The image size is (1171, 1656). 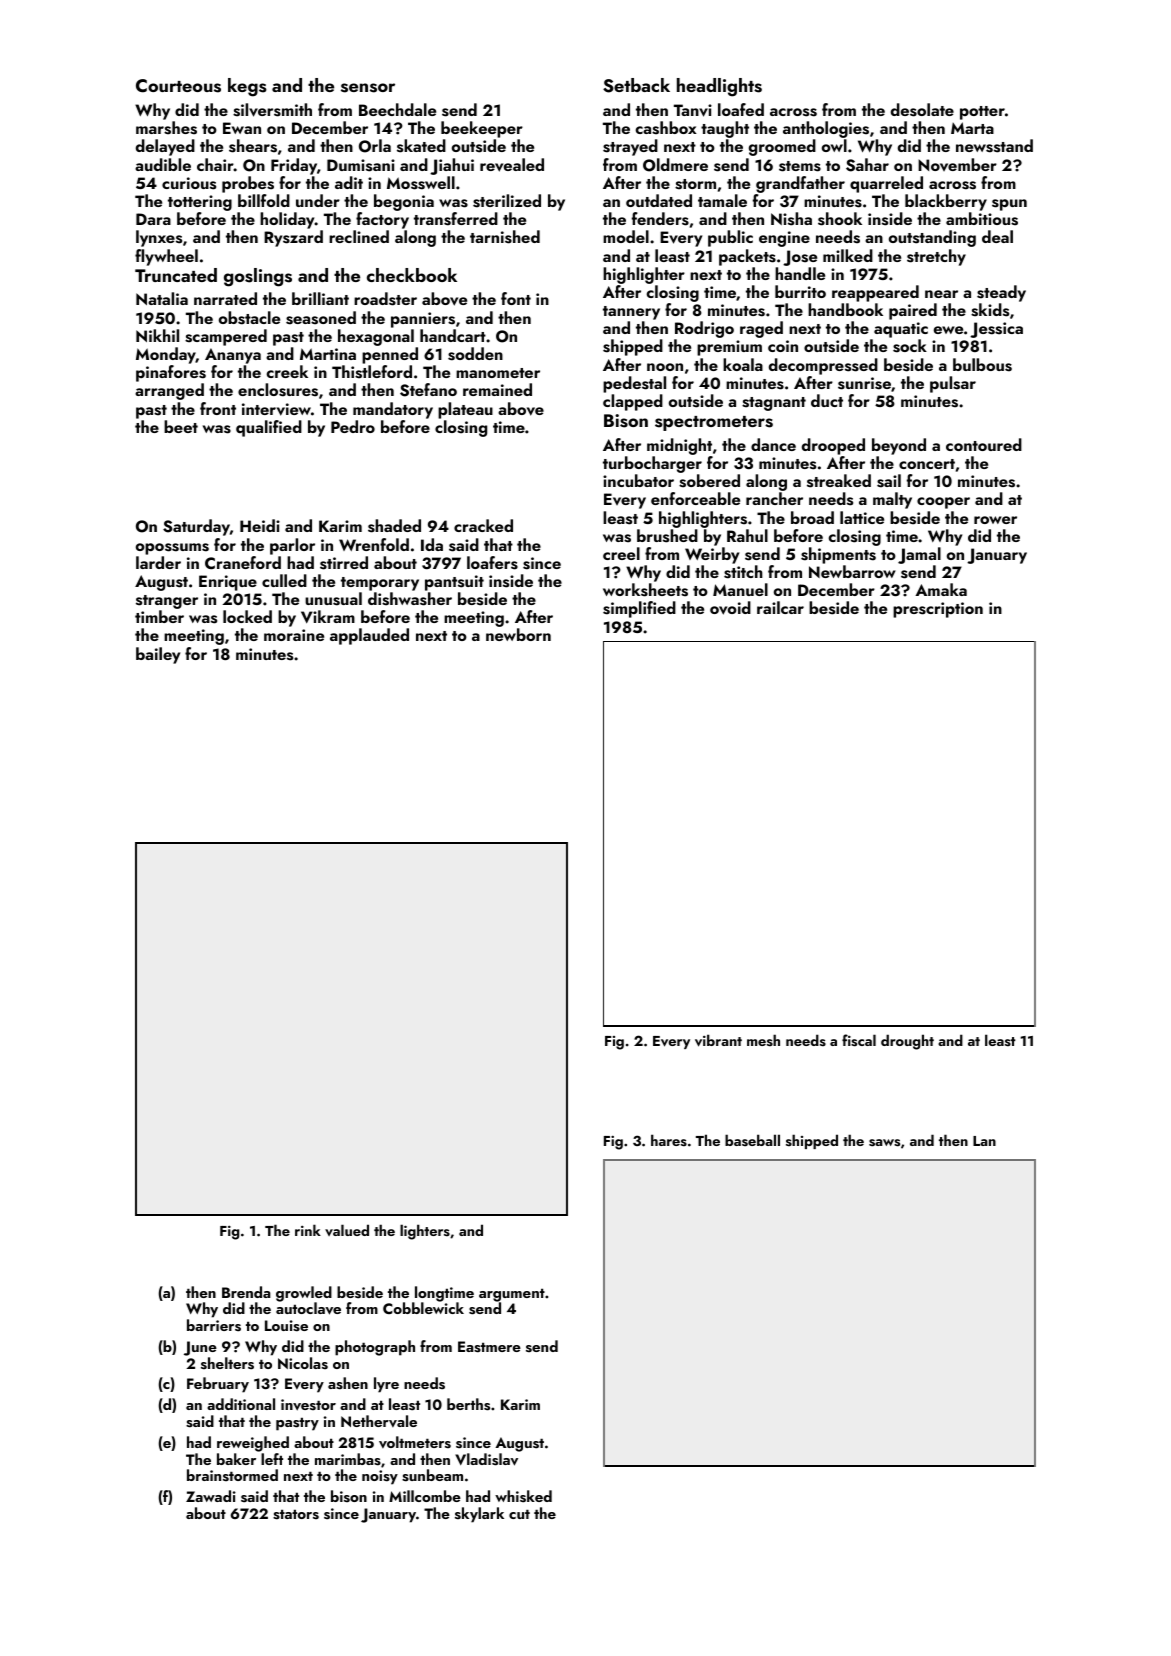 I want to click on whisked, so click(x=523, y=1496).
